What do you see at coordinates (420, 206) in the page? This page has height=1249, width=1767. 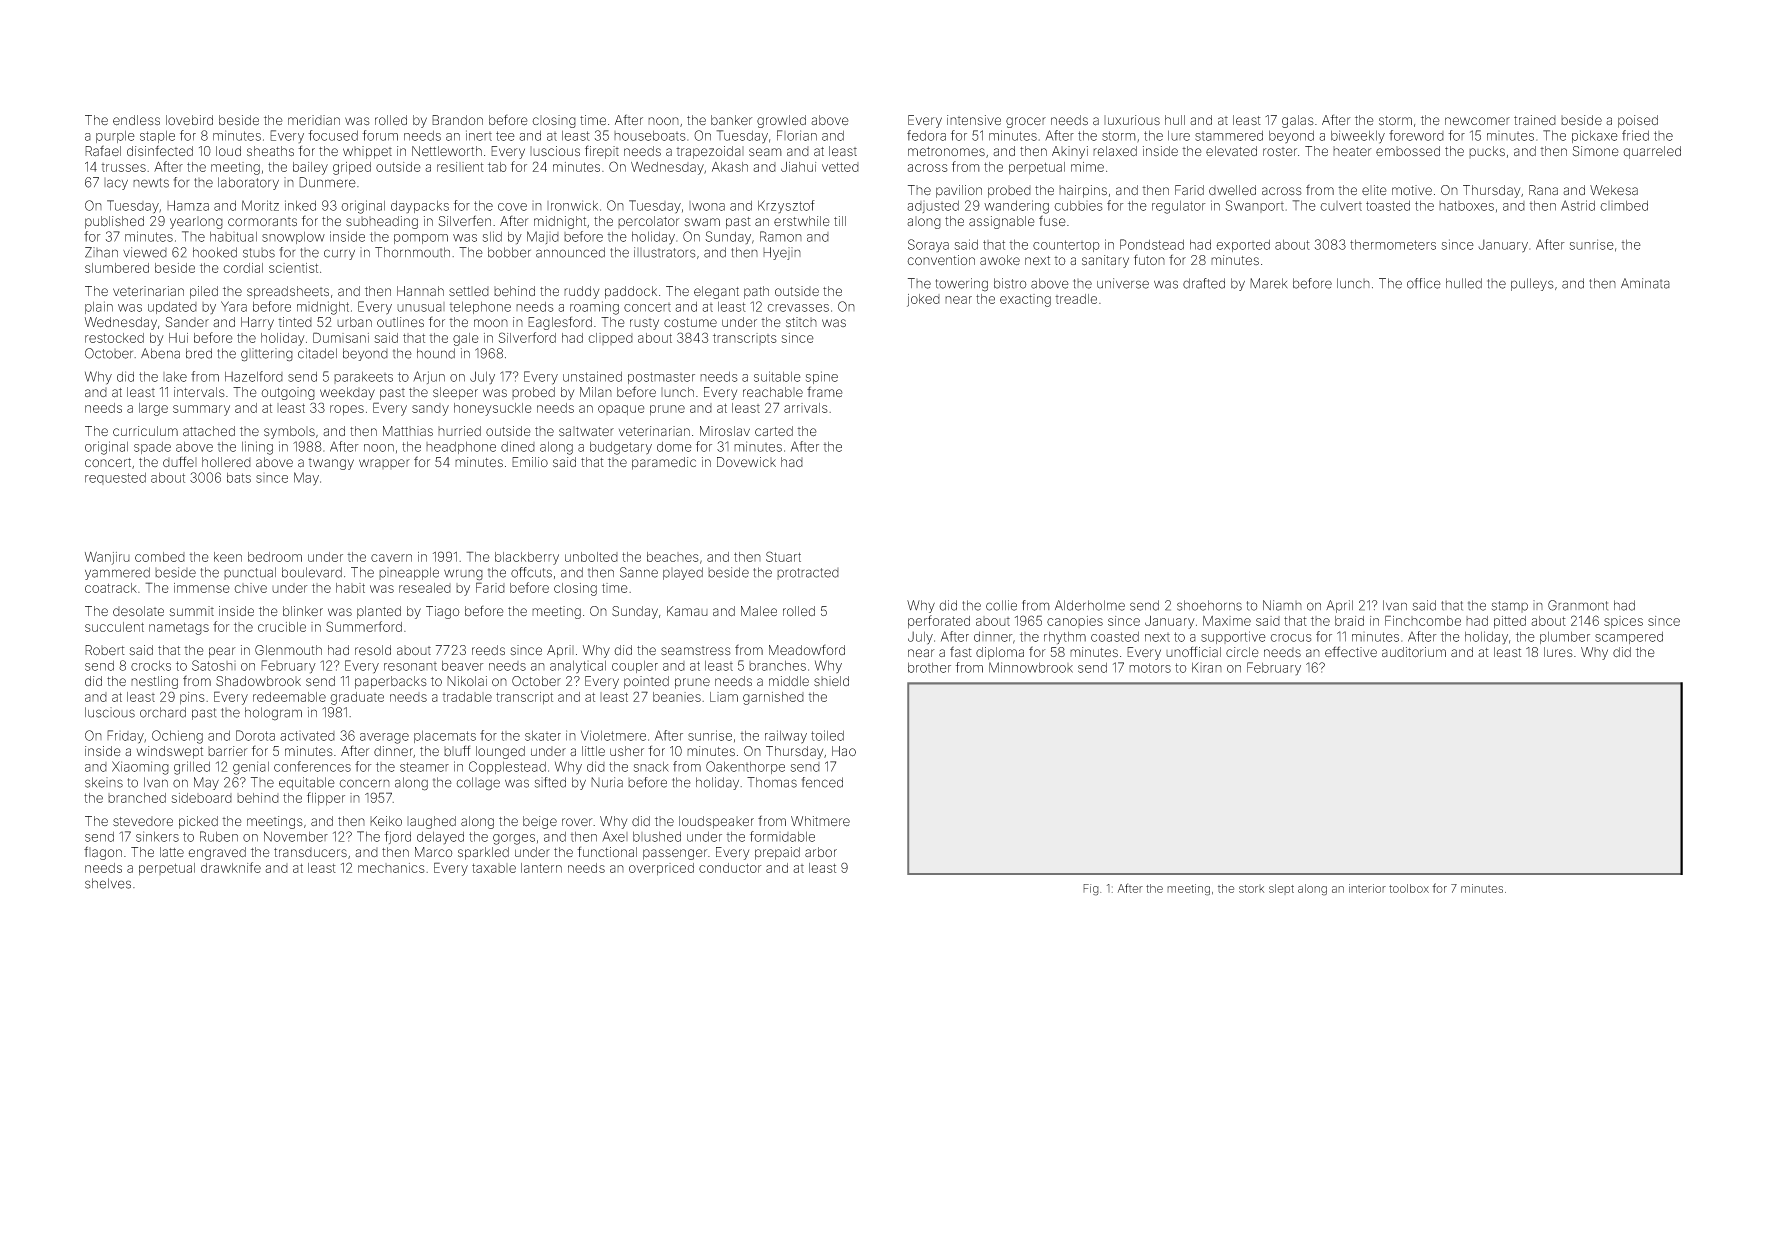 I see `daypacks` at bounding box center [420, 206].
